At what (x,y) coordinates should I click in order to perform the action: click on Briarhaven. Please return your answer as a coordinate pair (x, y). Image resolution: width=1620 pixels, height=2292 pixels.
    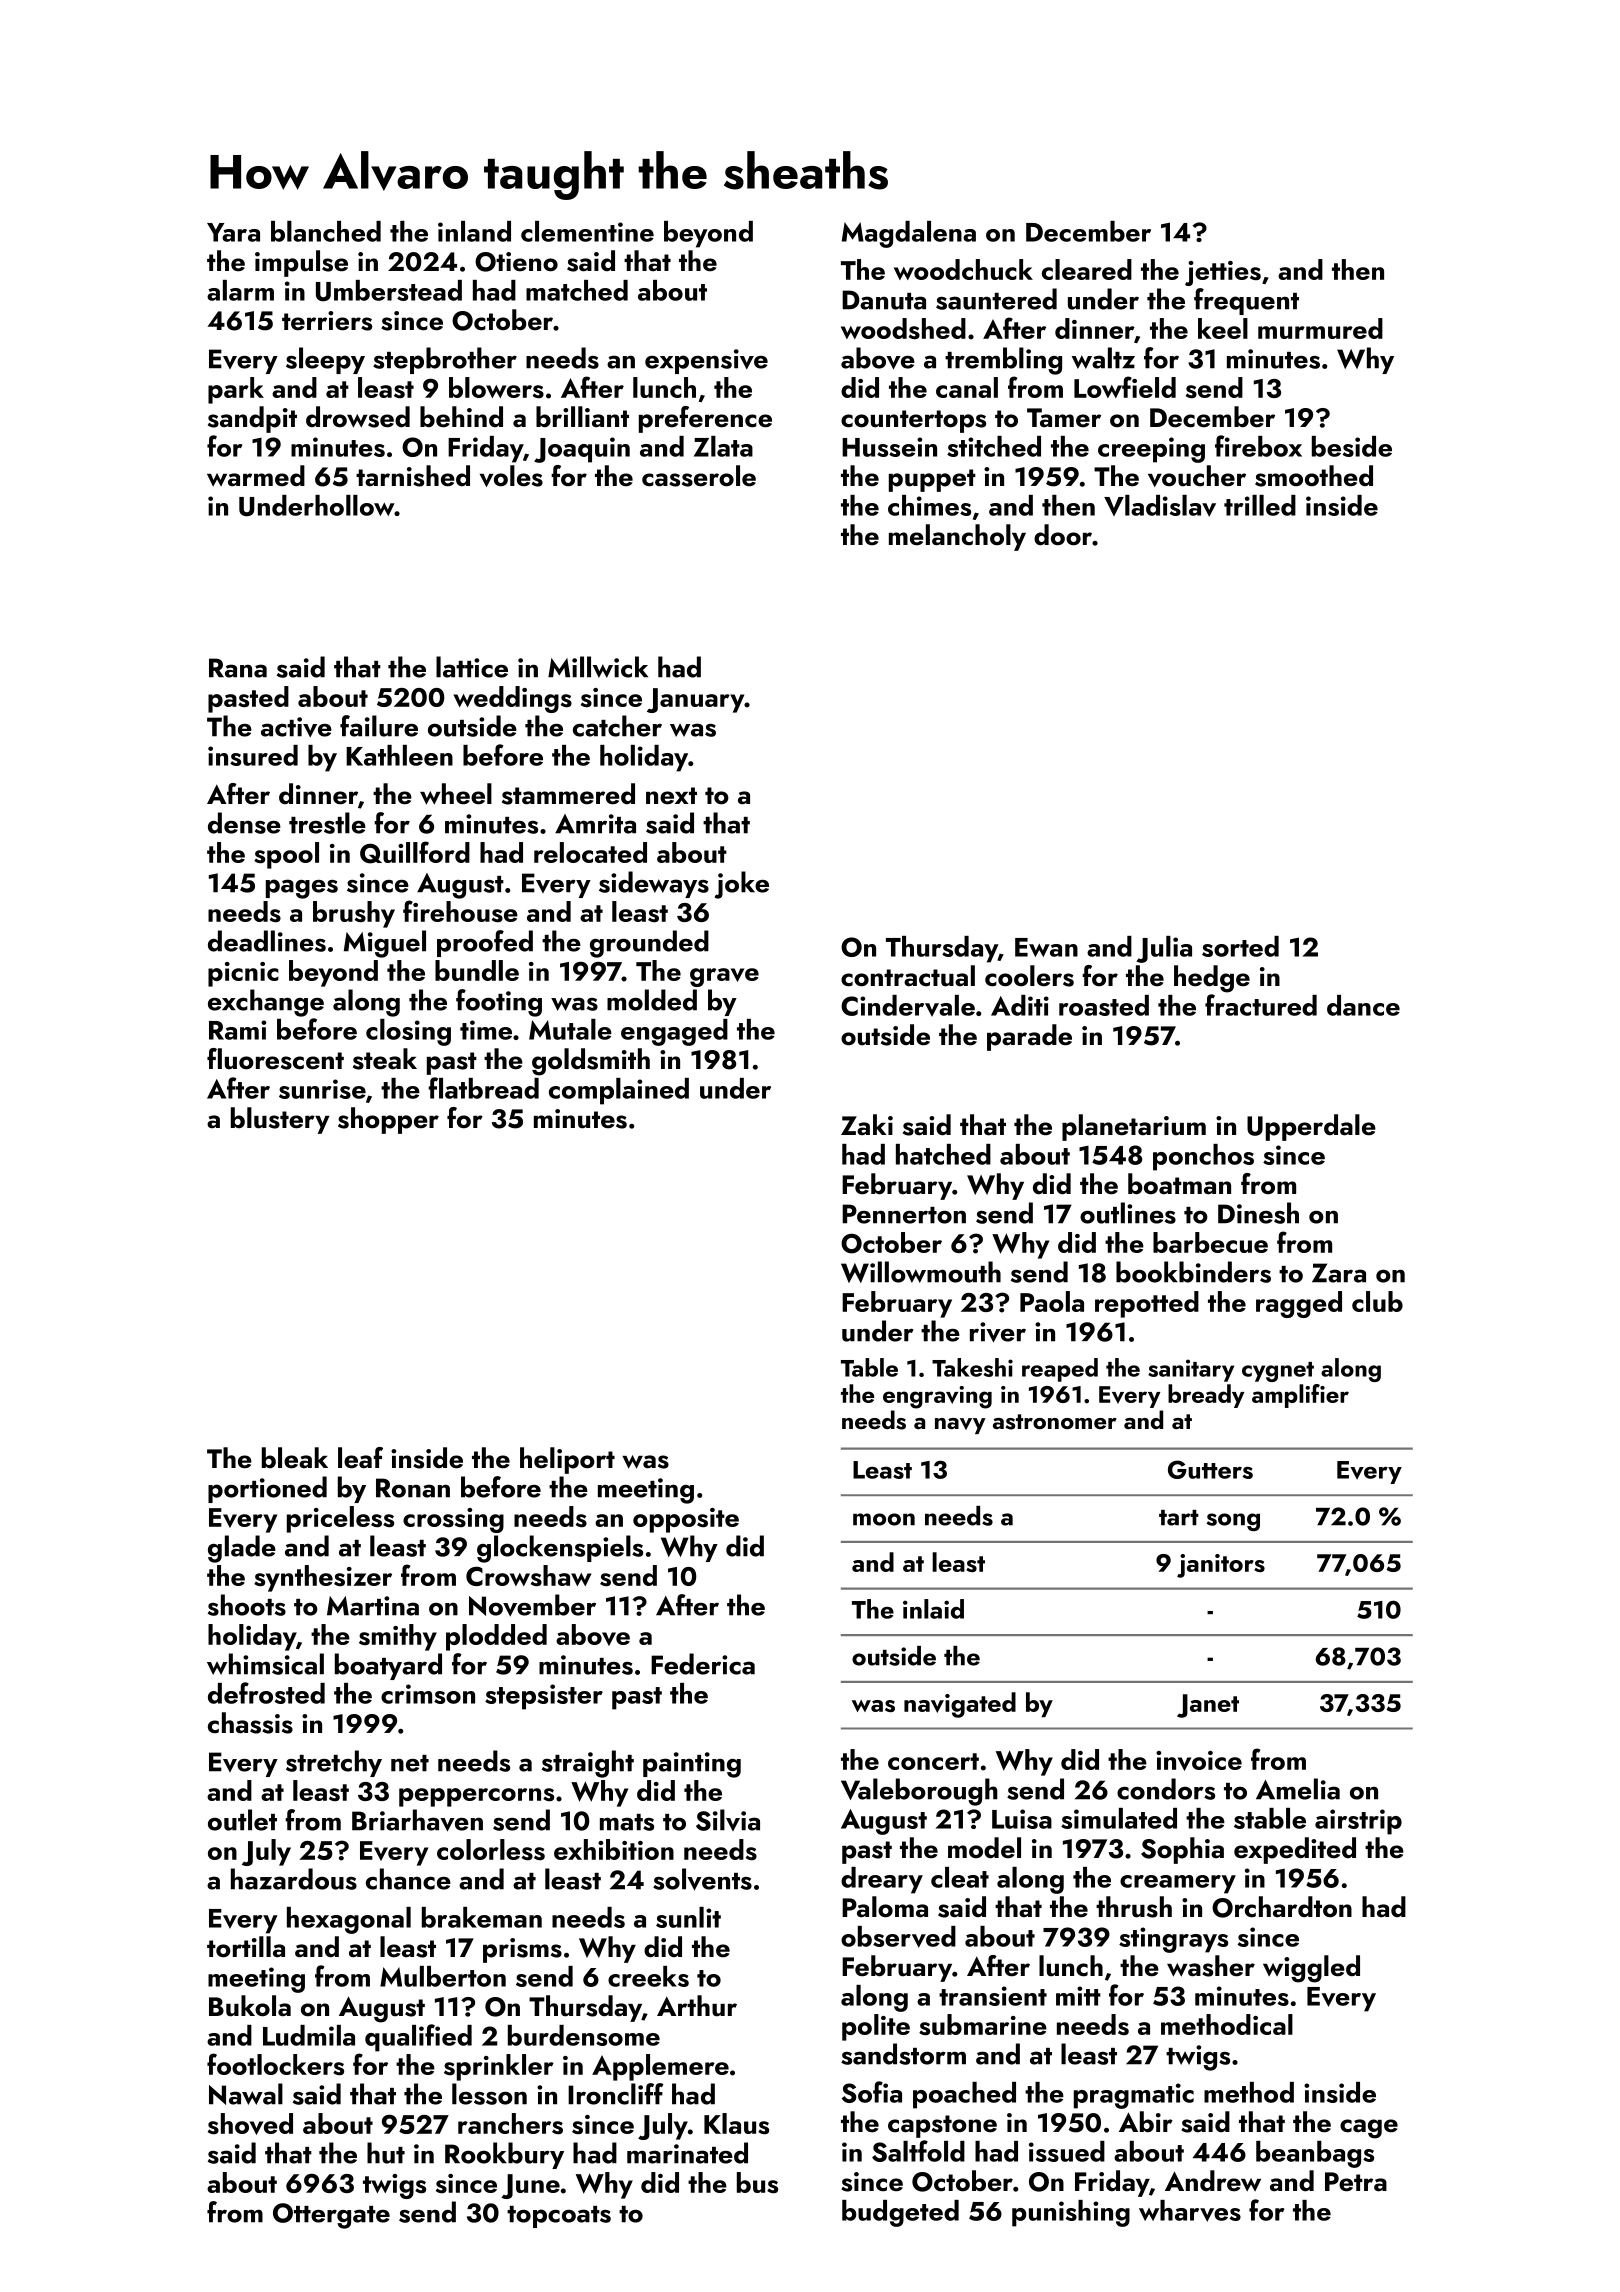
    Looking at the image, I should click on (417, 1820).
